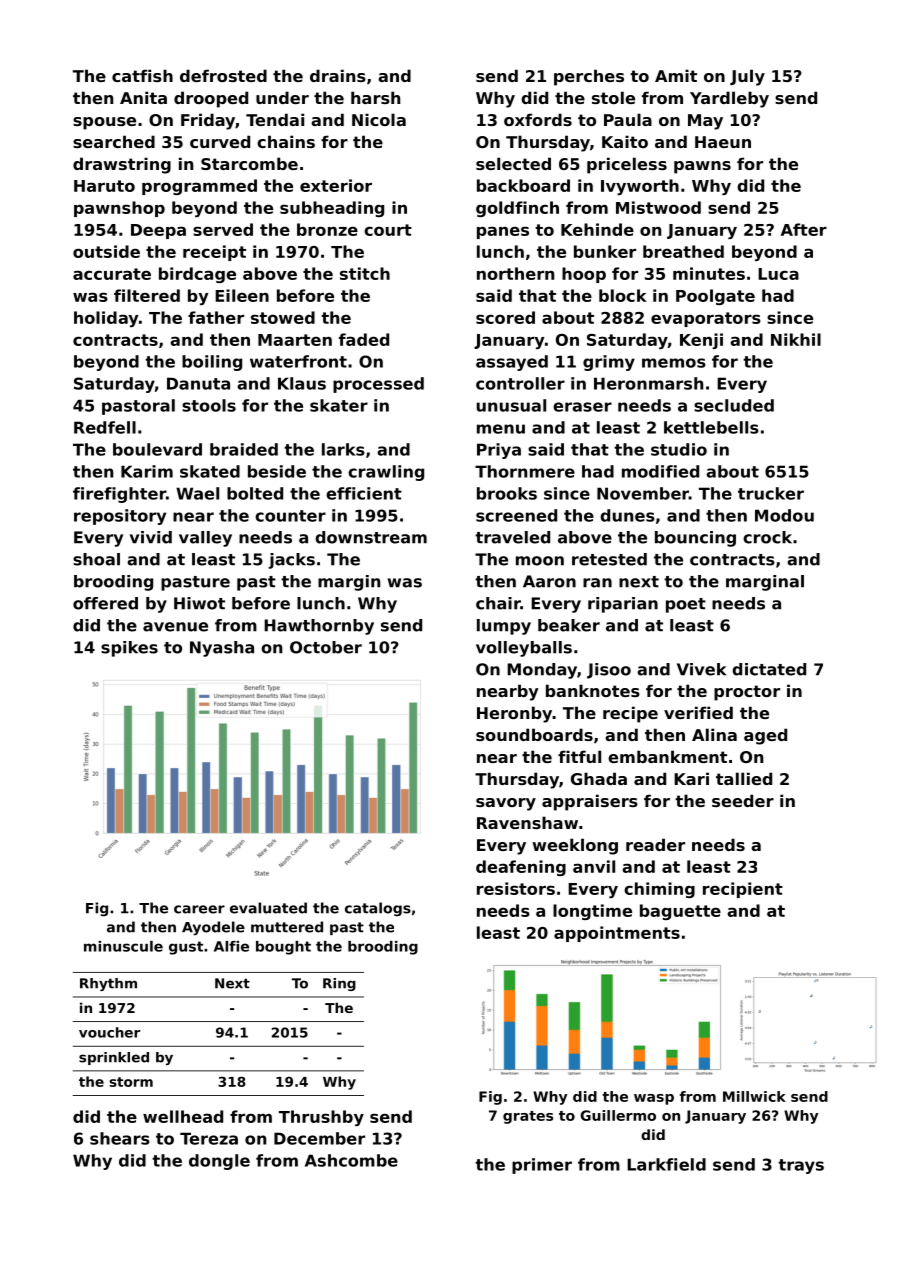 The width and height of the page is (904, 1282). What do you see at coordinates (723, 142) in the page?
I see `Haeun` at bounding box center [723, 142].
